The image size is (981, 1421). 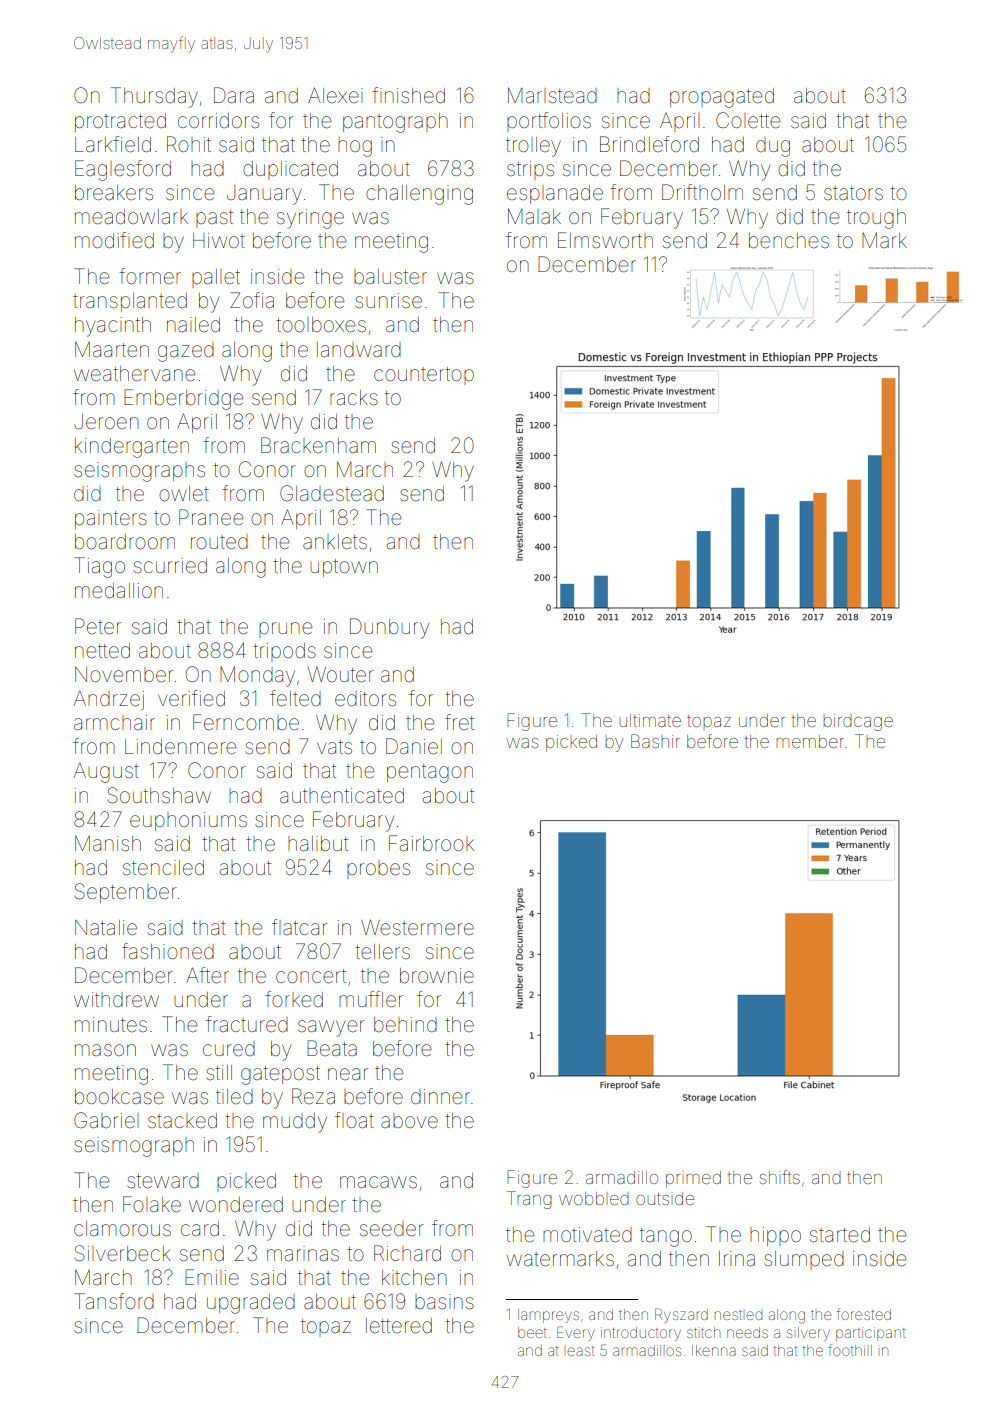 What do you see at coordinates (650, 720) in the screenshot?
I see `ultimate` at bounding box center [650, 720].
